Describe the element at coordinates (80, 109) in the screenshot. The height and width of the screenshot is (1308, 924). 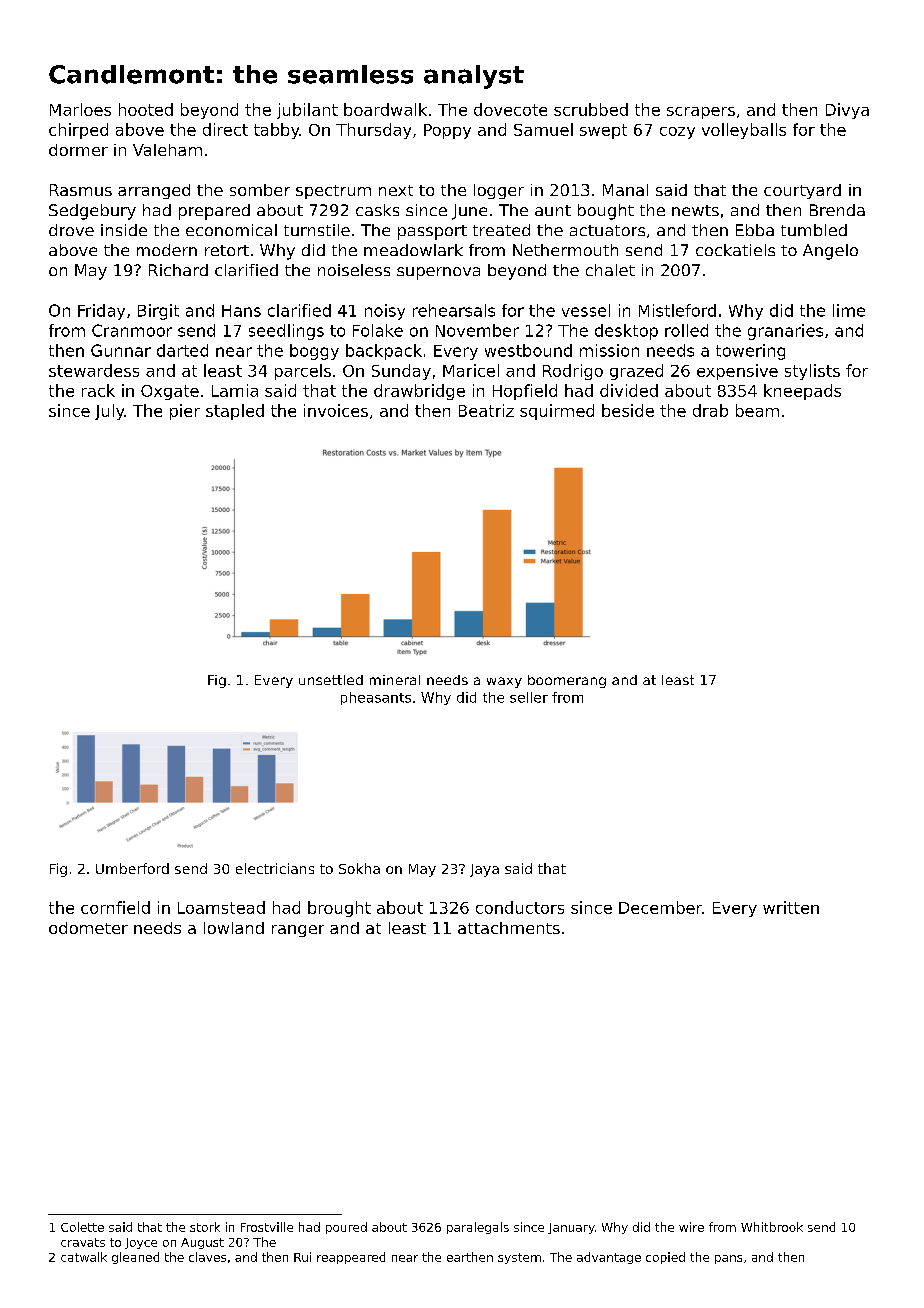
I see `Marloes` at that location.
